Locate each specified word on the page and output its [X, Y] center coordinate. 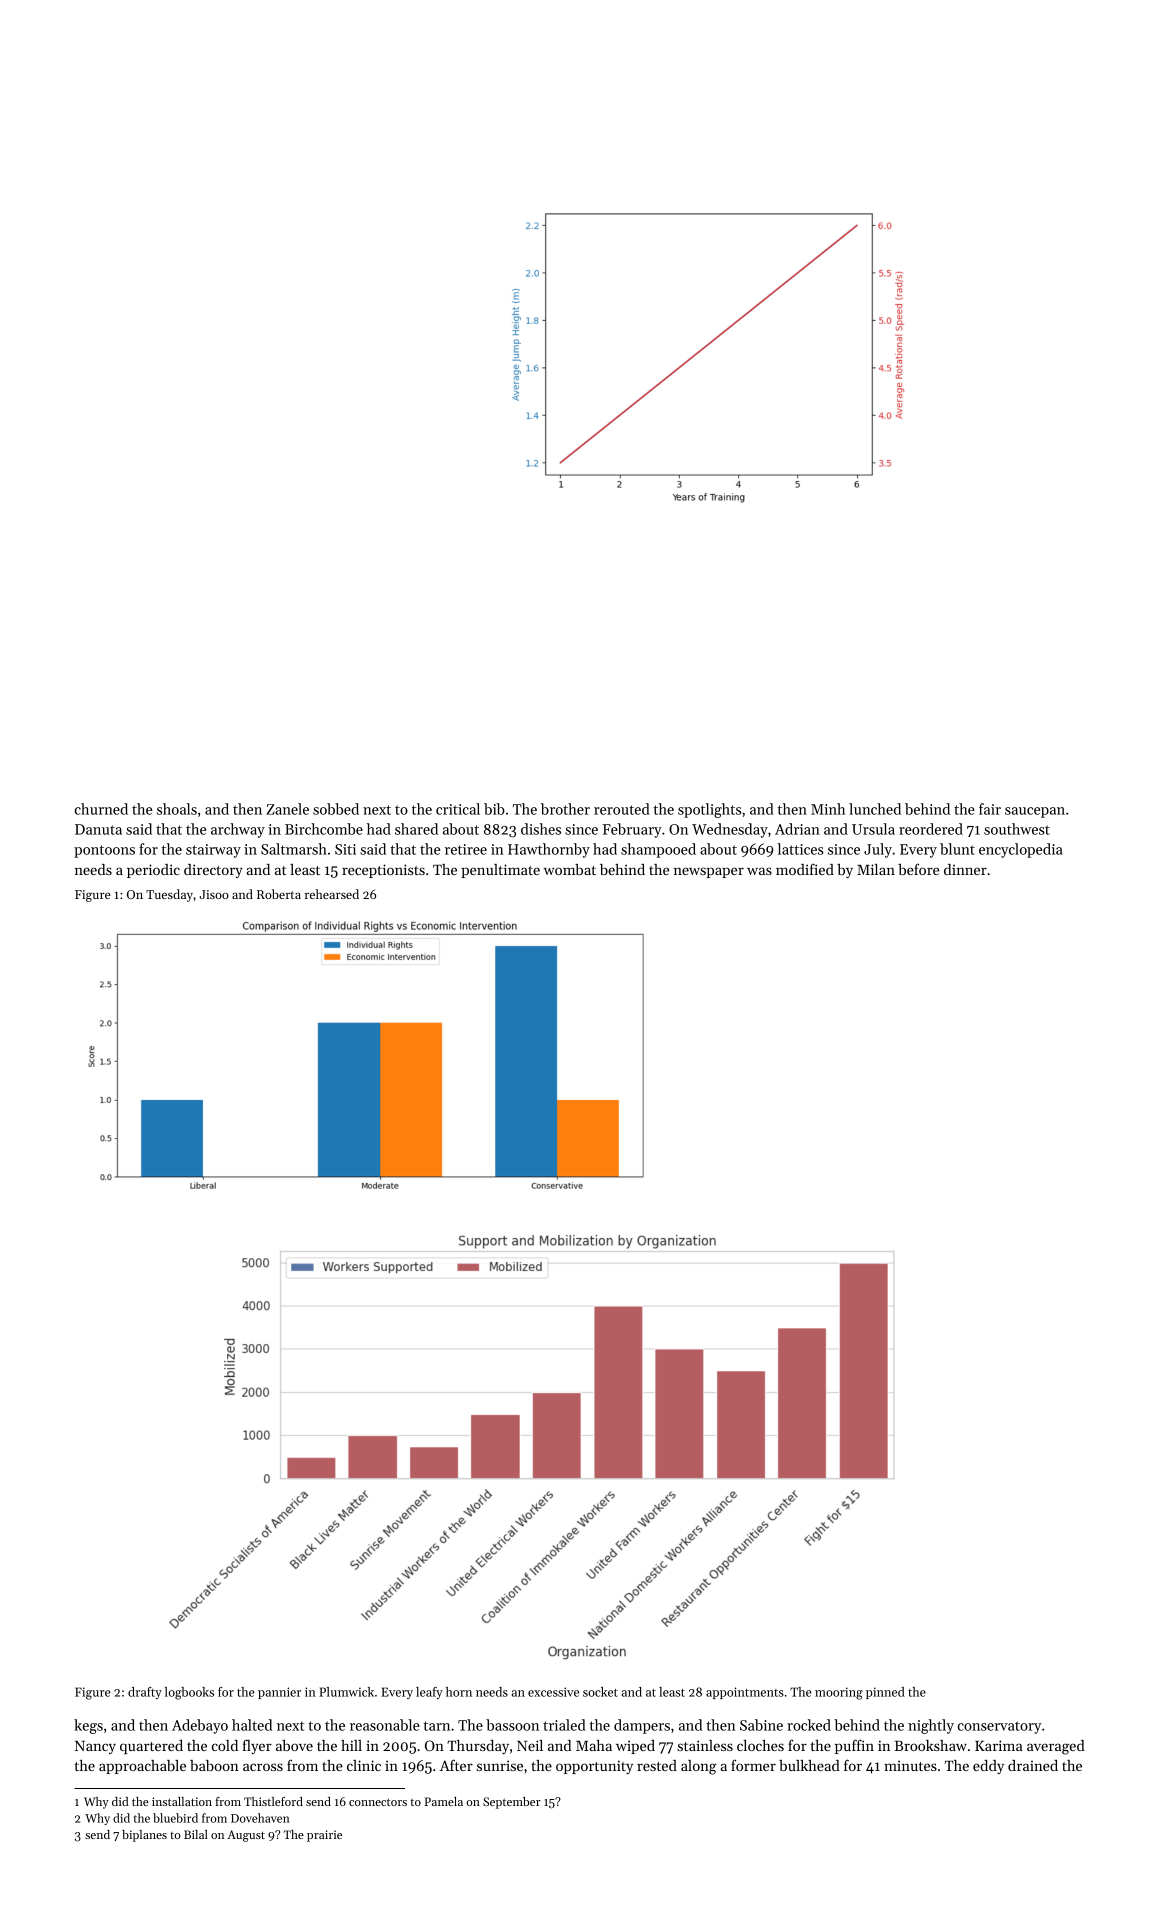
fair [990, 809]
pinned [885, 1693]
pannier [279, 1693]
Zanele [287, 809]
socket [600, 1692]
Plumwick [346, 1692]
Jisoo [214, 894]
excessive [553, 1692]
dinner [965, 869]
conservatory [999, 1727]
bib [494, 809]
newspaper [709, 872]
